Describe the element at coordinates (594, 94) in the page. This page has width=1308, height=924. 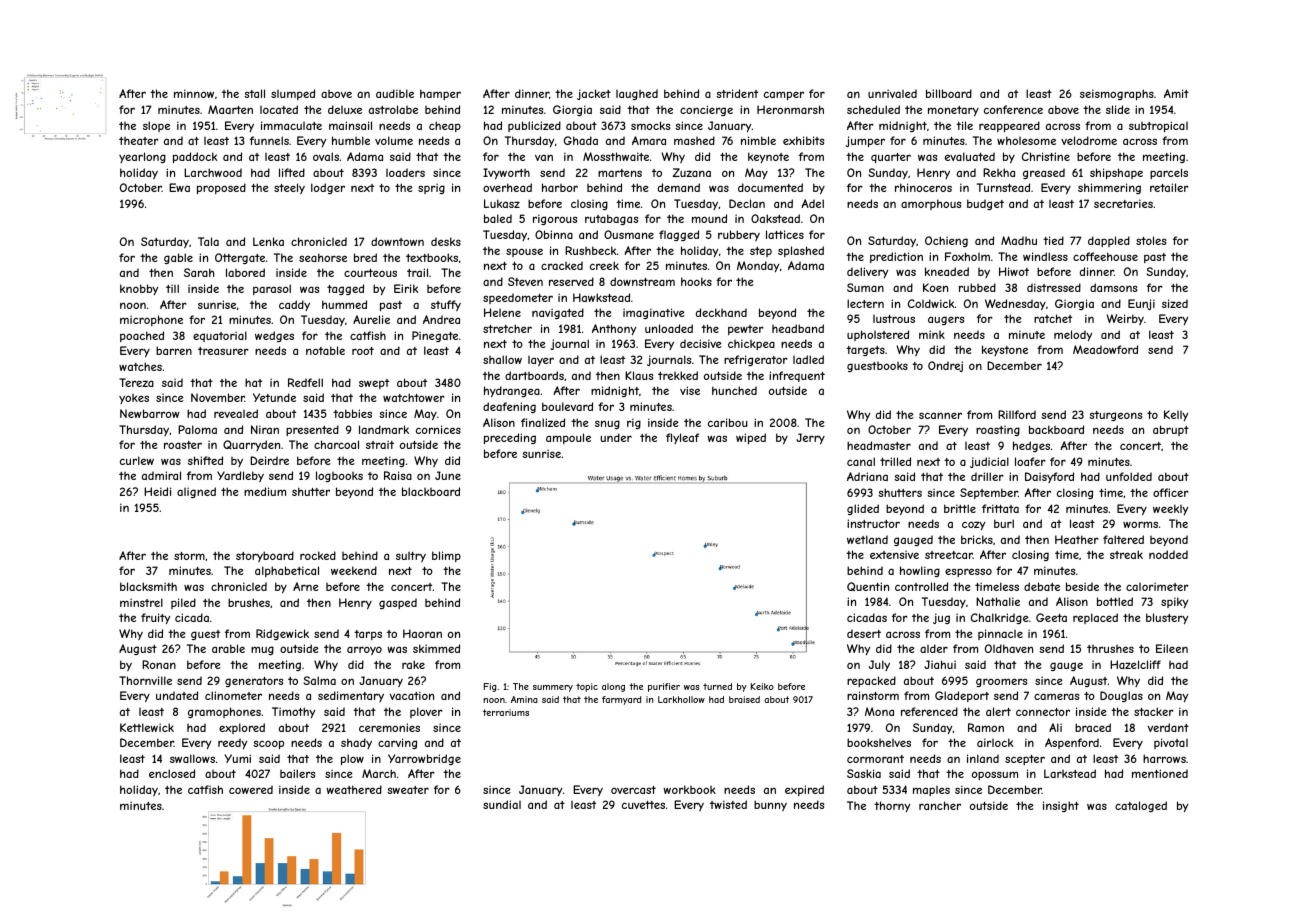
I see `jacket` at that location.
